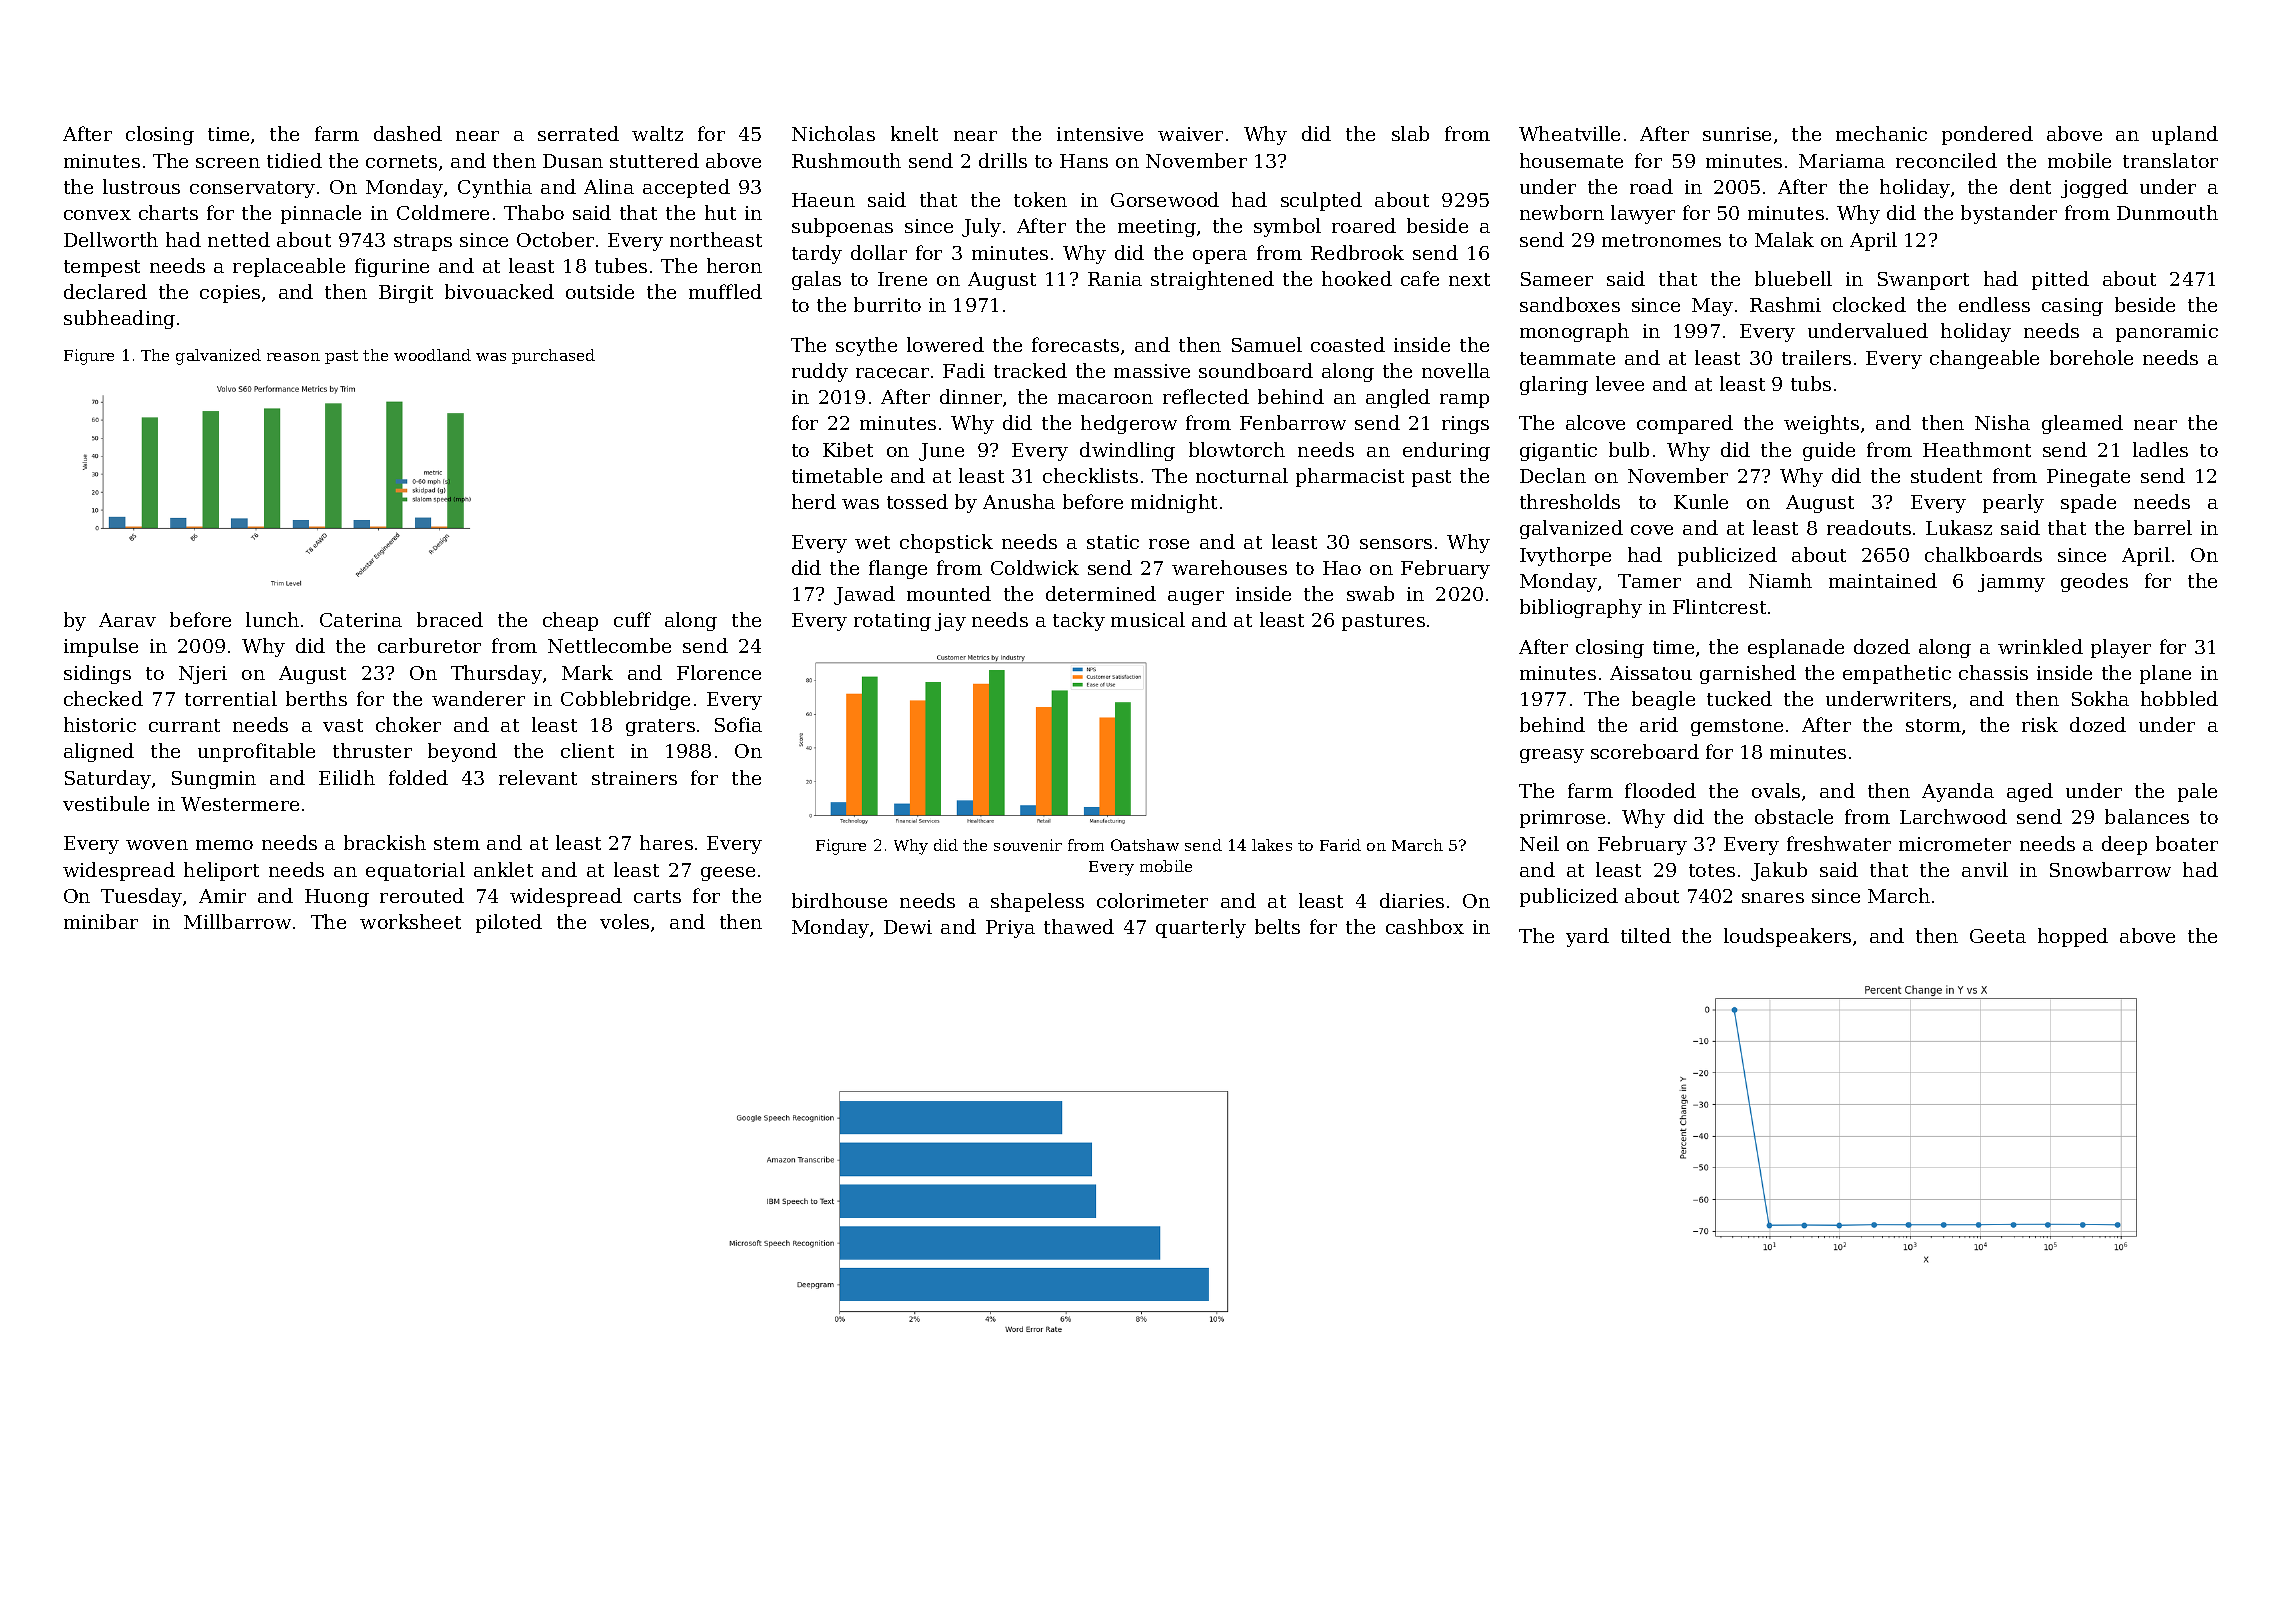 Image resolution: width=2282 pixels, height=1614 pixels. Describe the element at coordinates (1410, 133) in the image. I see `slab` at that location.
